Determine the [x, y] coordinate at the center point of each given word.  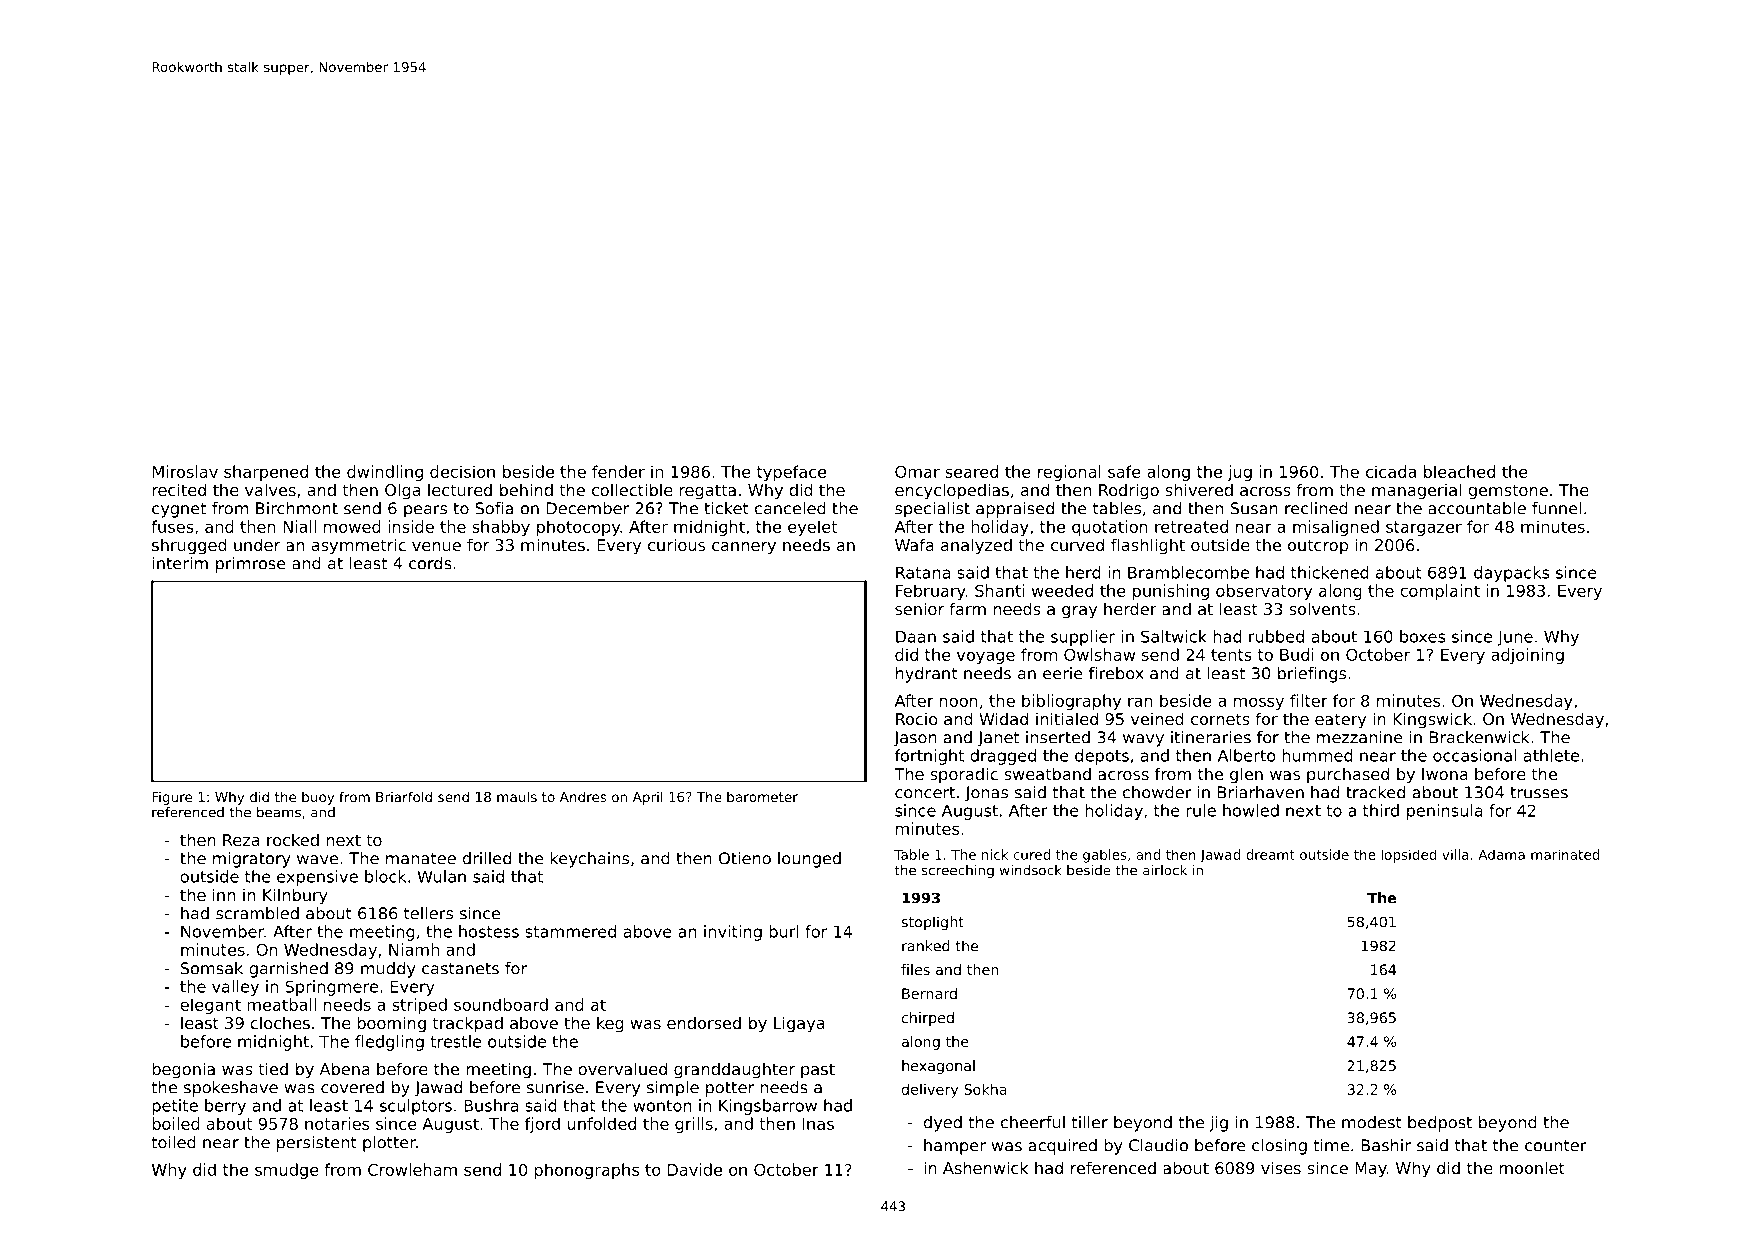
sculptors [416, 1107]
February [931, 592]
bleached [1459, 471]
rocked [293, 839]
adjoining [1527, 656]
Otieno [745, 858]
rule [1201, 810]
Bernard [929, 993]
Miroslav [185, 471]
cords [430, 563]
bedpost [1440, 1124]
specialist [932, 510]
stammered [570, 931]
